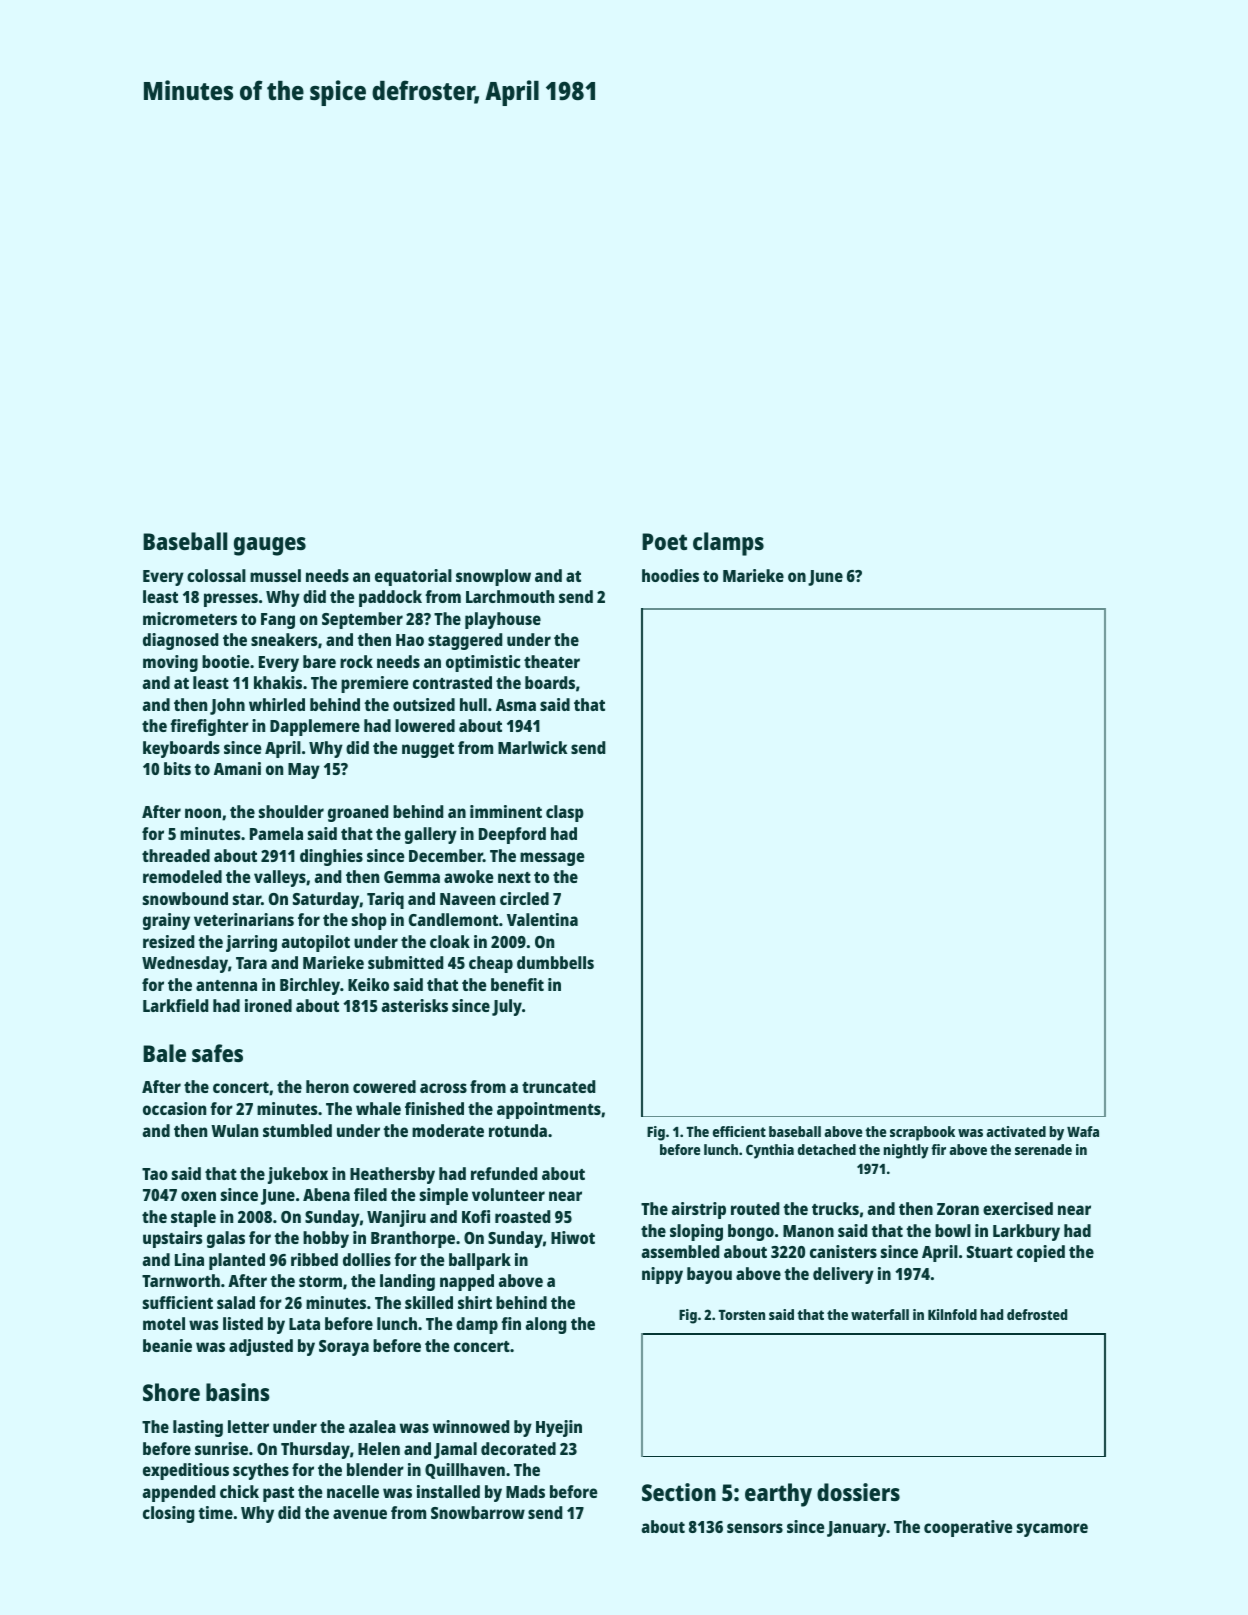 The height and width of the document is (1615, 1248). What do you see at coordinates (251, 963) in the document?
I see `Tara` at bounding box center [251, 963].
